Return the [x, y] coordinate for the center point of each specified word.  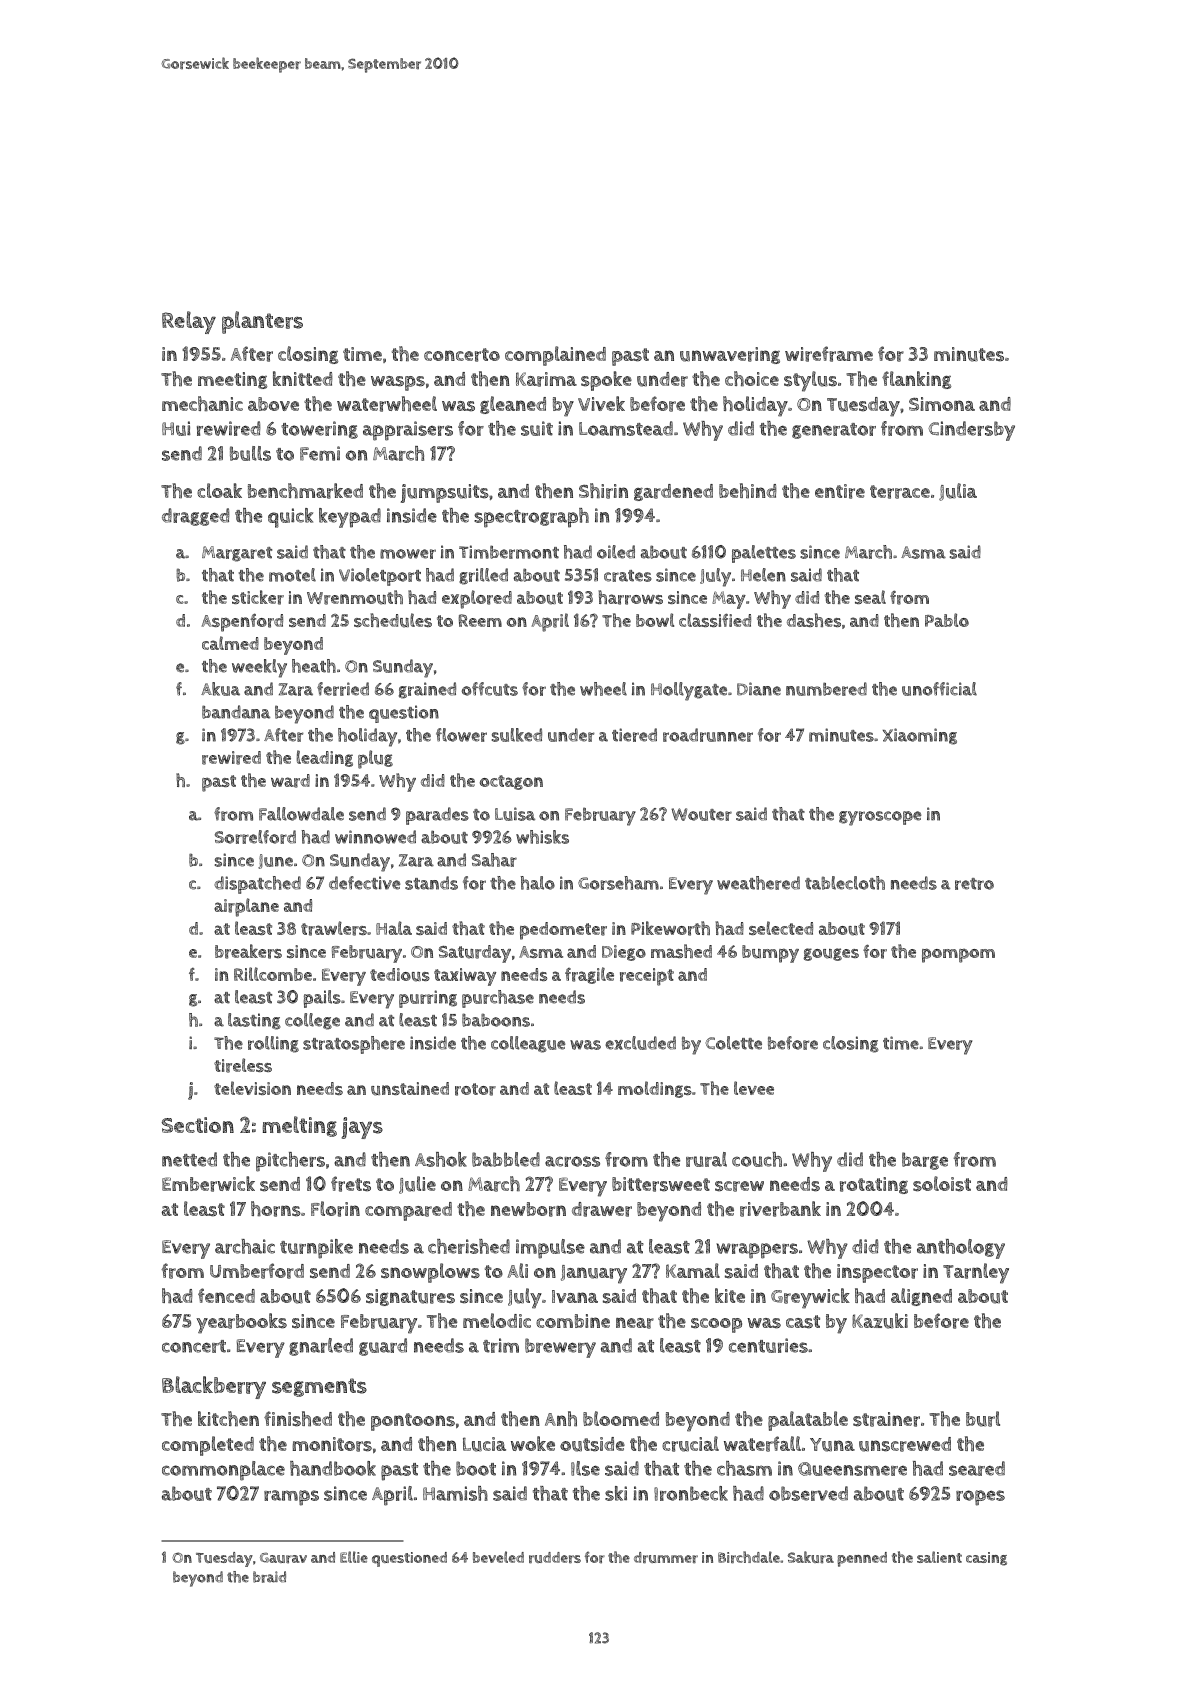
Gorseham [618, 883]
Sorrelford [255, 837]
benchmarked [305, 491]
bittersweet [661, 1184]
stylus [810, 381]
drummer [666, 1558]
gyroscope [880, 818]
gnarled [321, 1347]
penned [862, 1559]
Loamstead [626, 428]
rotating [874, 1185]
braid [269, 1577]
